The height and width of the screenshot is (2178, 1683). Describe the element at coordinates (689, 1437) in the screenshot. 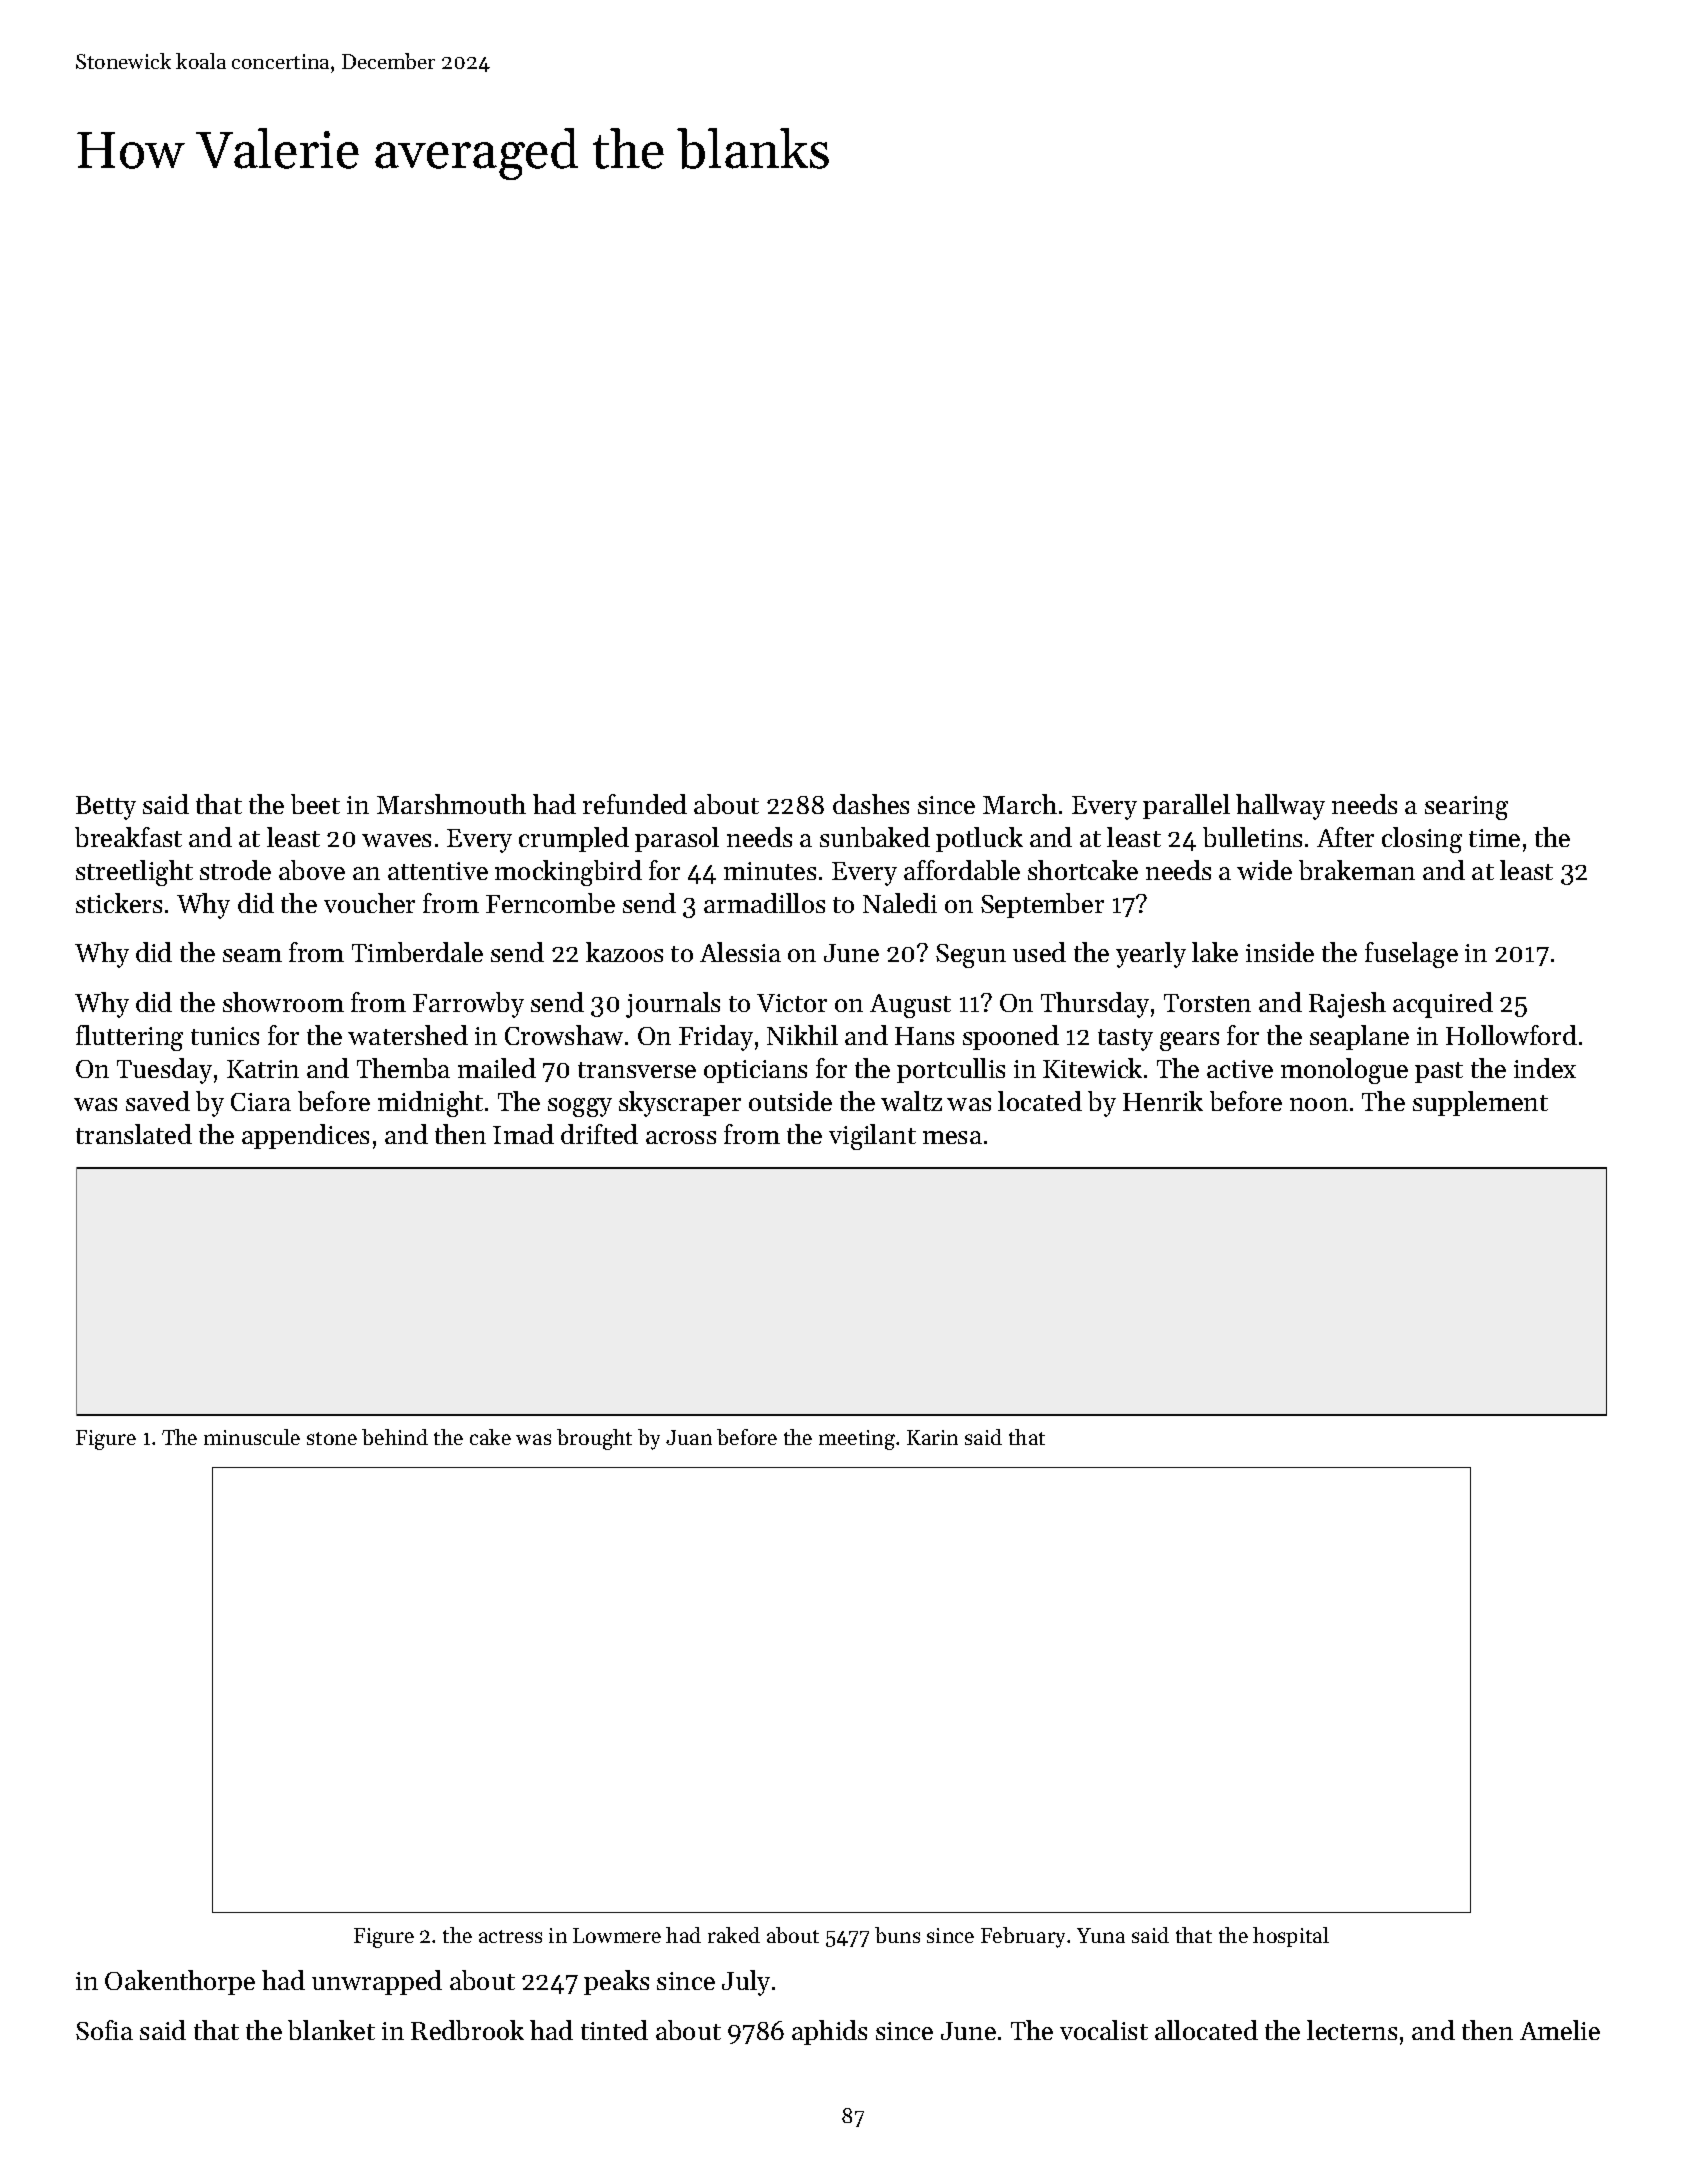

I see `Juan` at that location.
